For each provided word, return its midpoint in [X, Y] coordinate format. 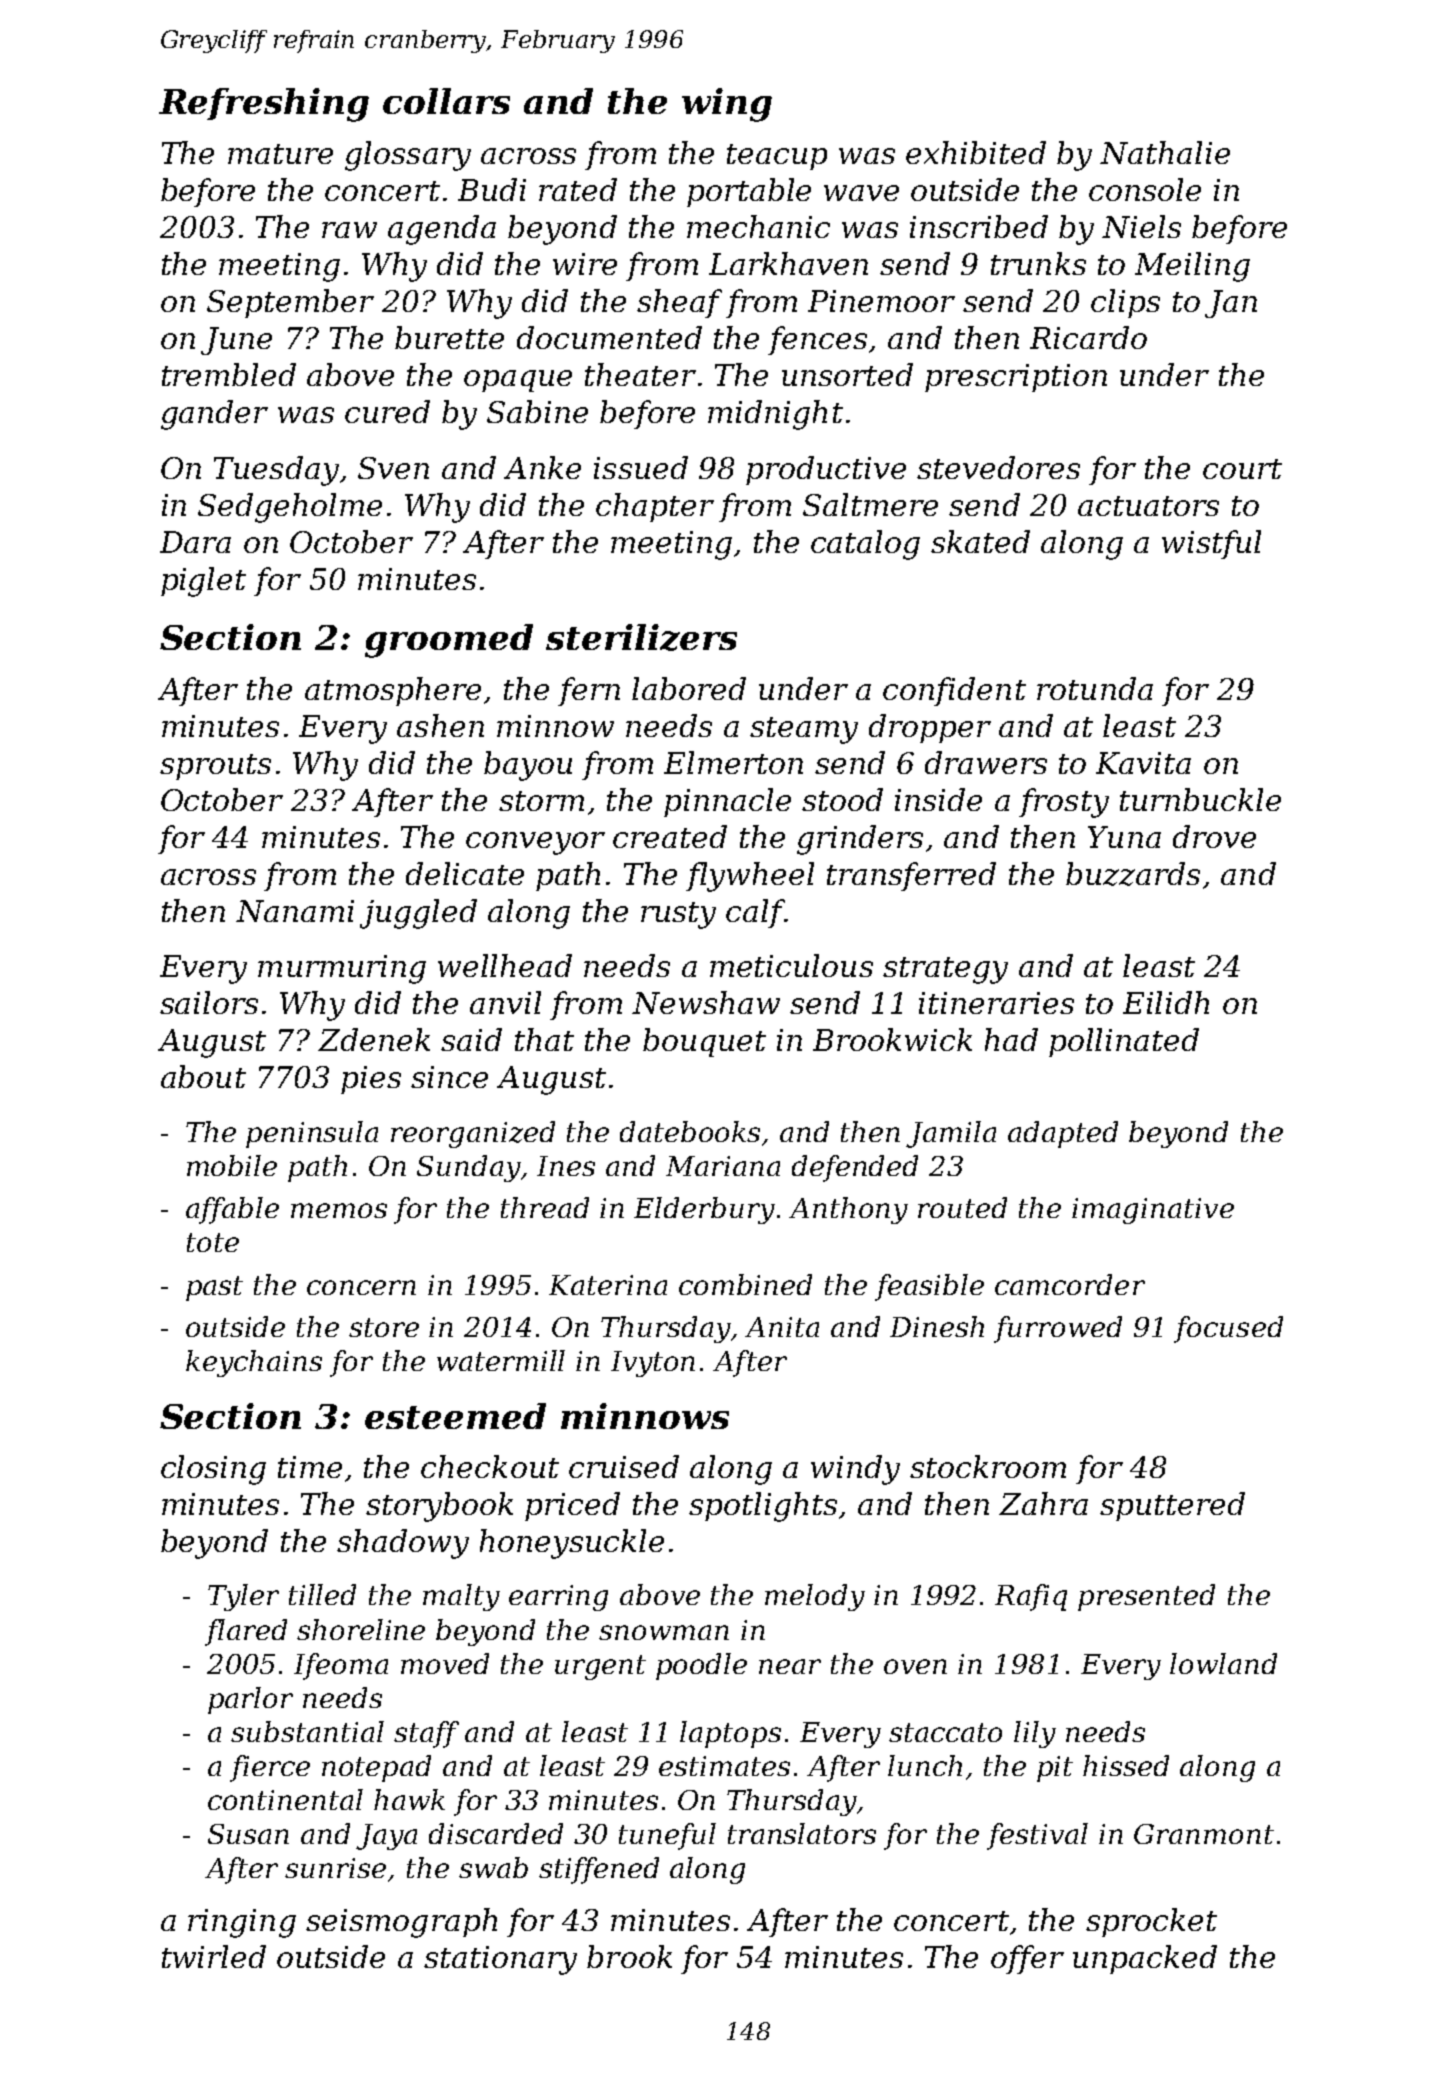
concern [361, 1287]
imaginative [1153, 1211]
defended [855, 1168]
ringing [242, 1923]
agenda [442, 230]
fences [817, 340]
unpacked [1145, 1959]
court [1242, 469]
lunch [925, 1765]
